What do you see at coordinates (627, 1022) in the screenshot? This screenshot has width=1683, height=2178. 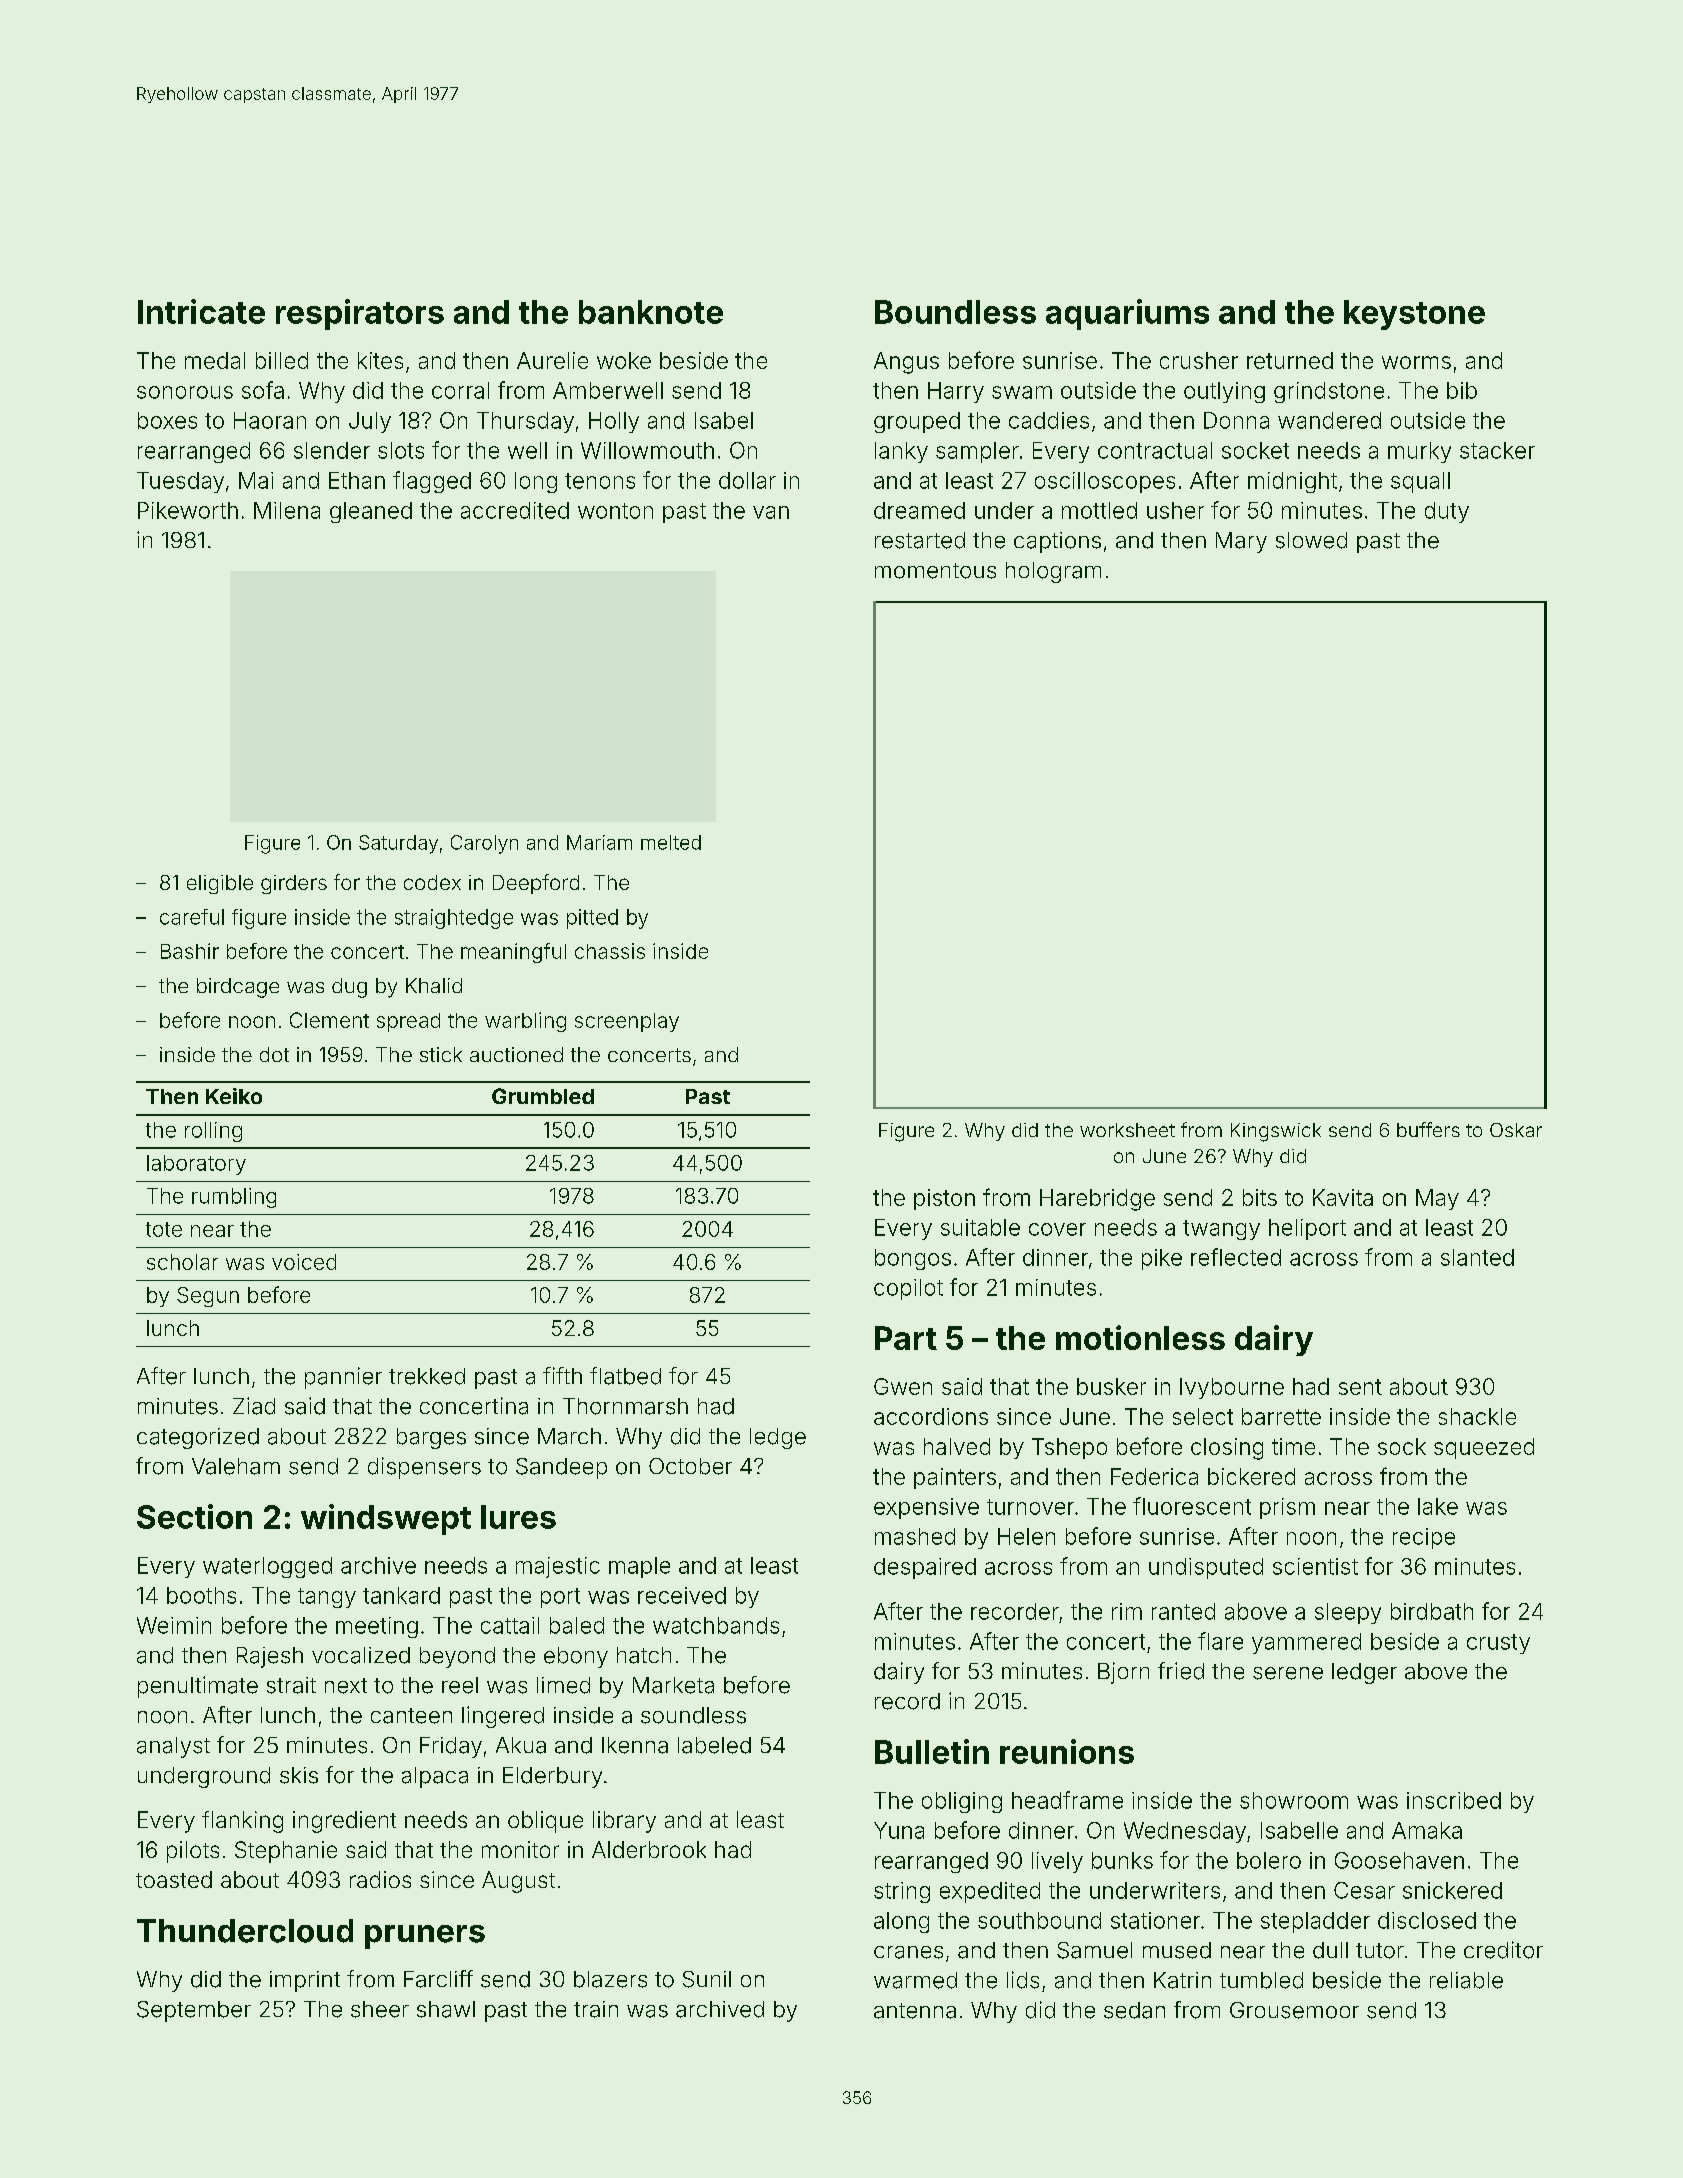 I see `screenplay` at bounding box center [627, 1022].
